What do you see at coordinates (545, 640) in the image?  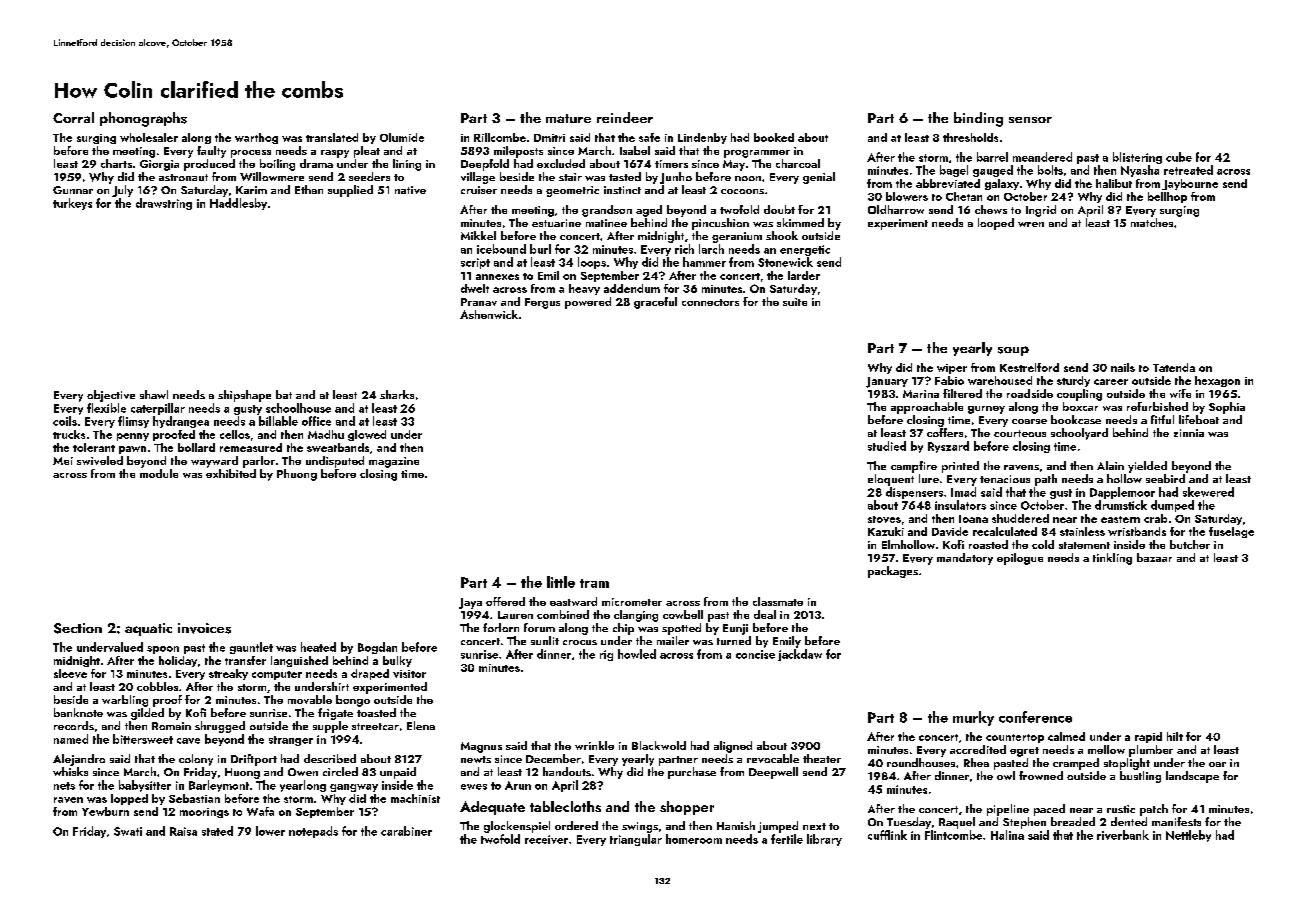 I see `sunlit` at bounding box center [545, 640].
